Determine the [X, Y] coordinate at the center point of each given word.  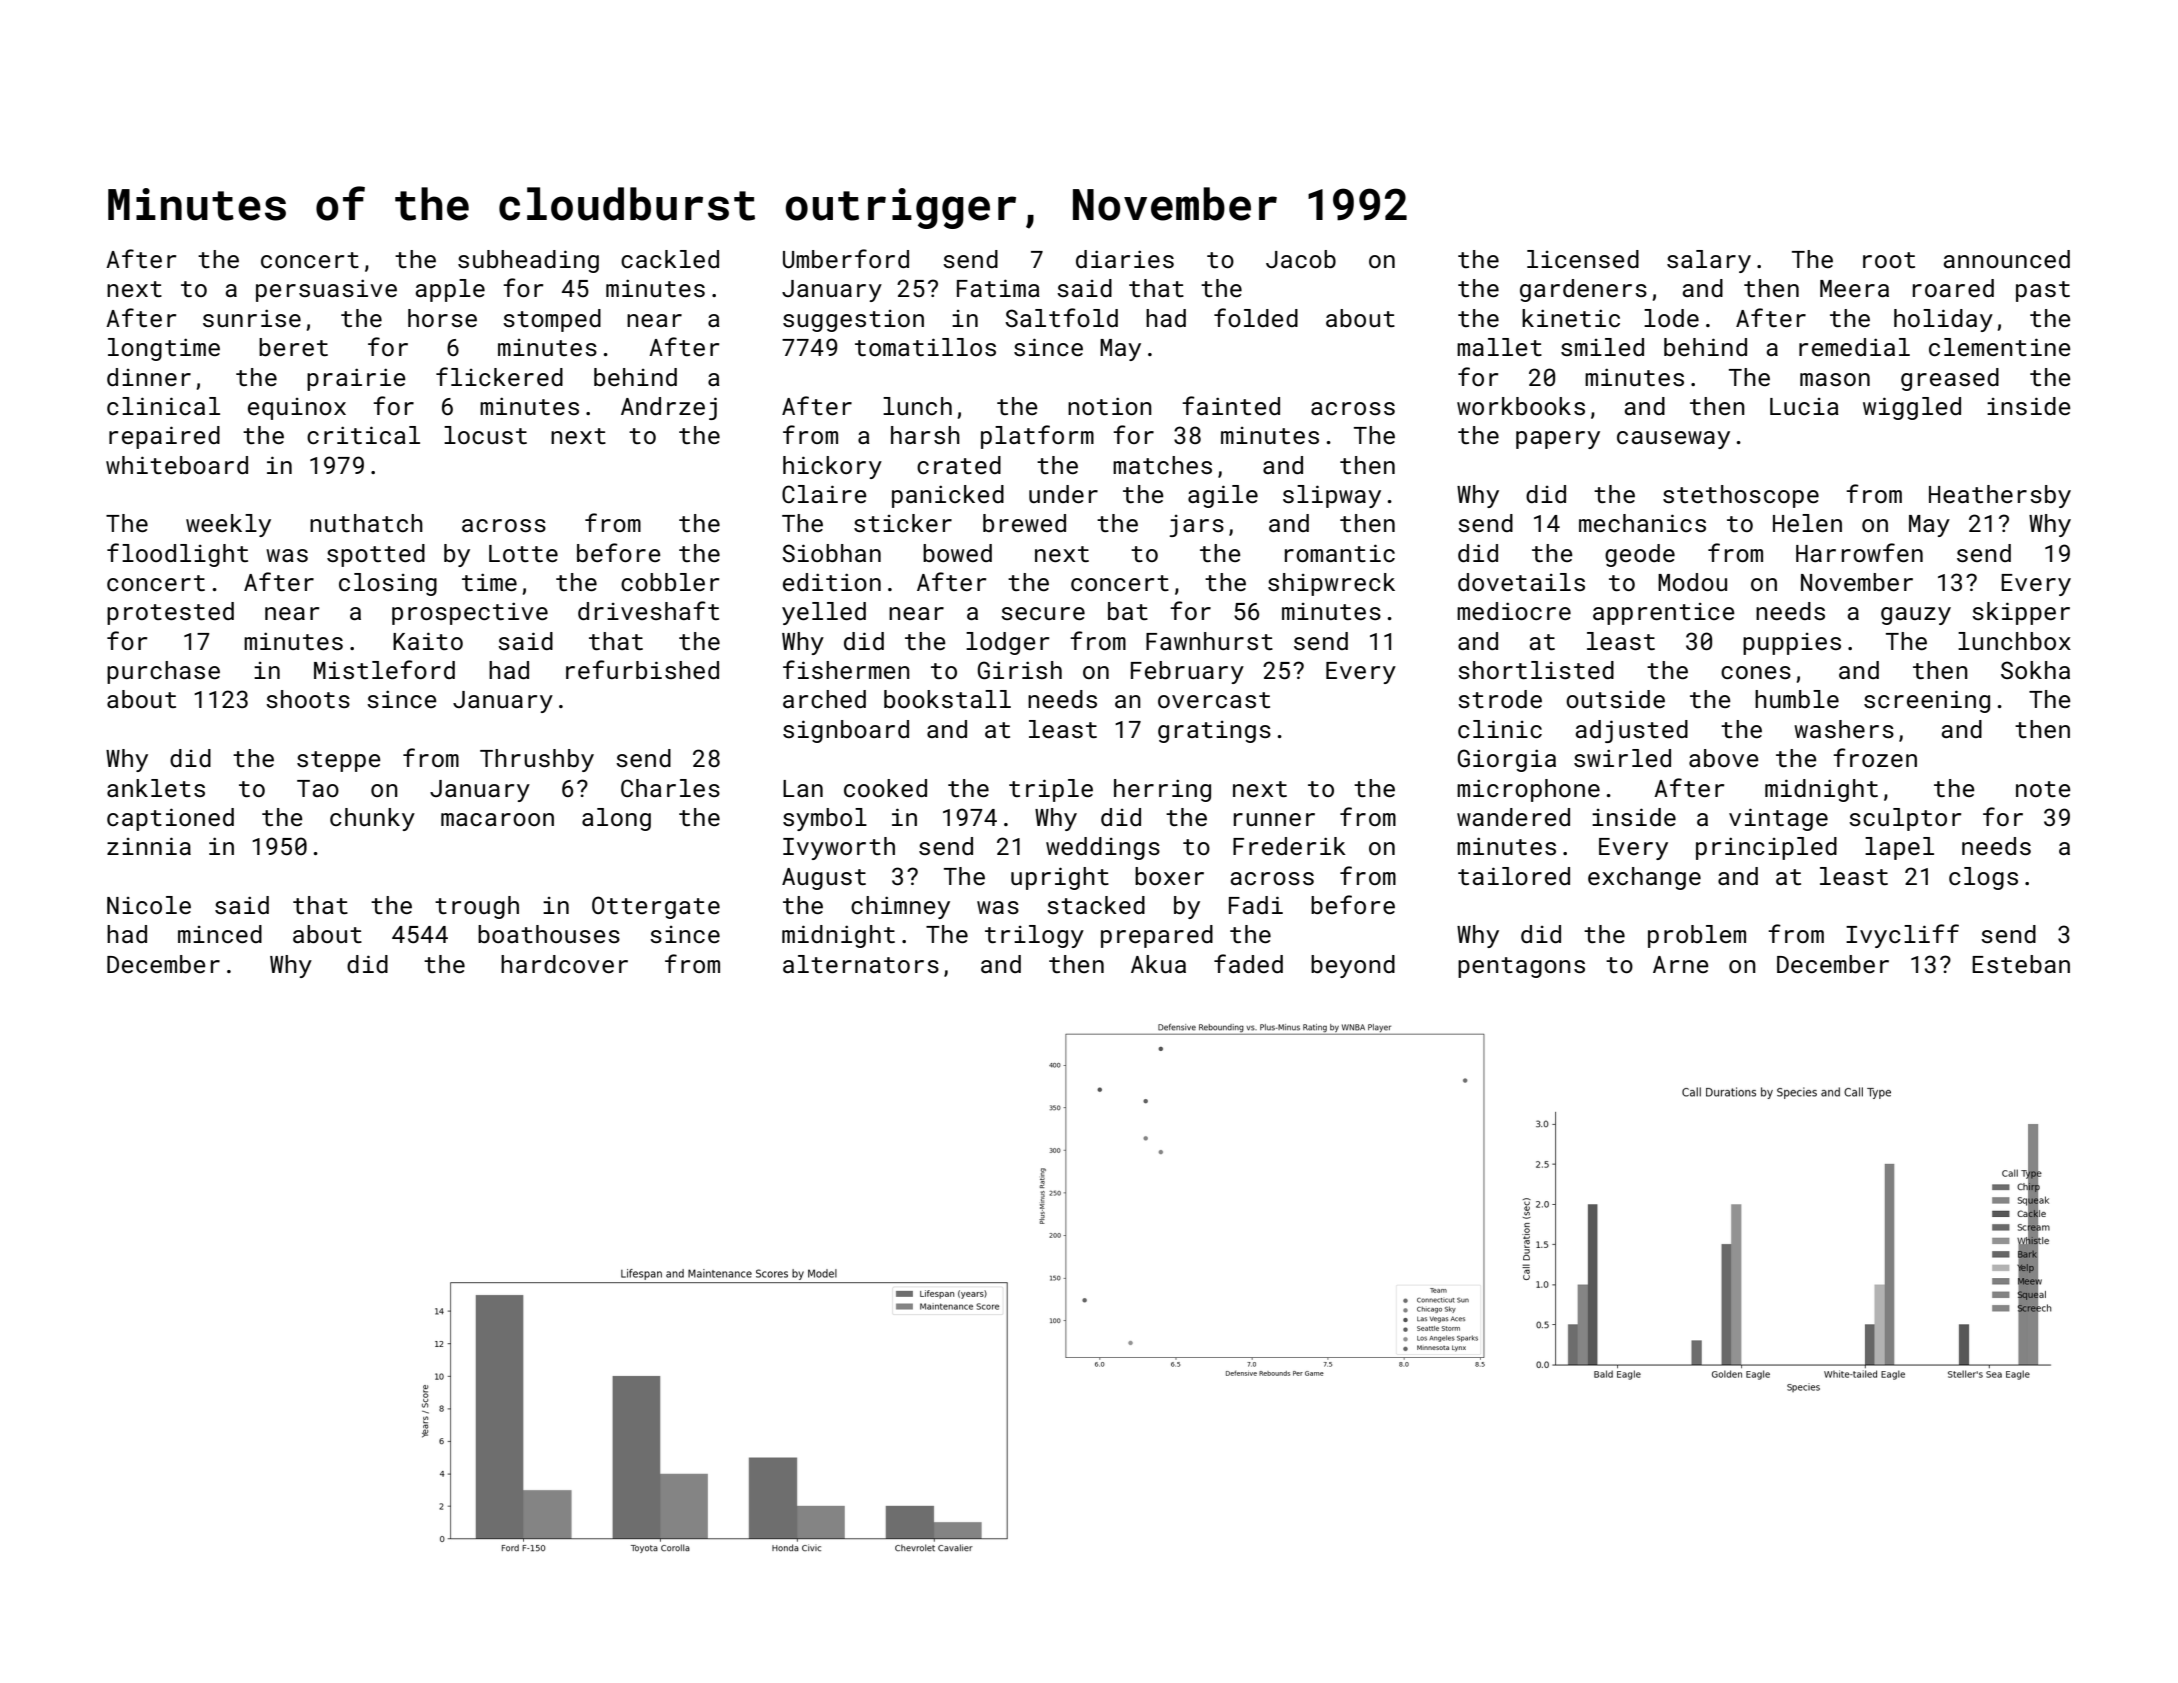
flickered [499, 376]
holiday [1943, 320]
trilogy [1034, 936]
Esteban [2021, 964]
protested [170, 613]
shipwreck [1331, 584]
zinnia [149, 846]
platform [1037, 437]
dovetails [1521, 582]
